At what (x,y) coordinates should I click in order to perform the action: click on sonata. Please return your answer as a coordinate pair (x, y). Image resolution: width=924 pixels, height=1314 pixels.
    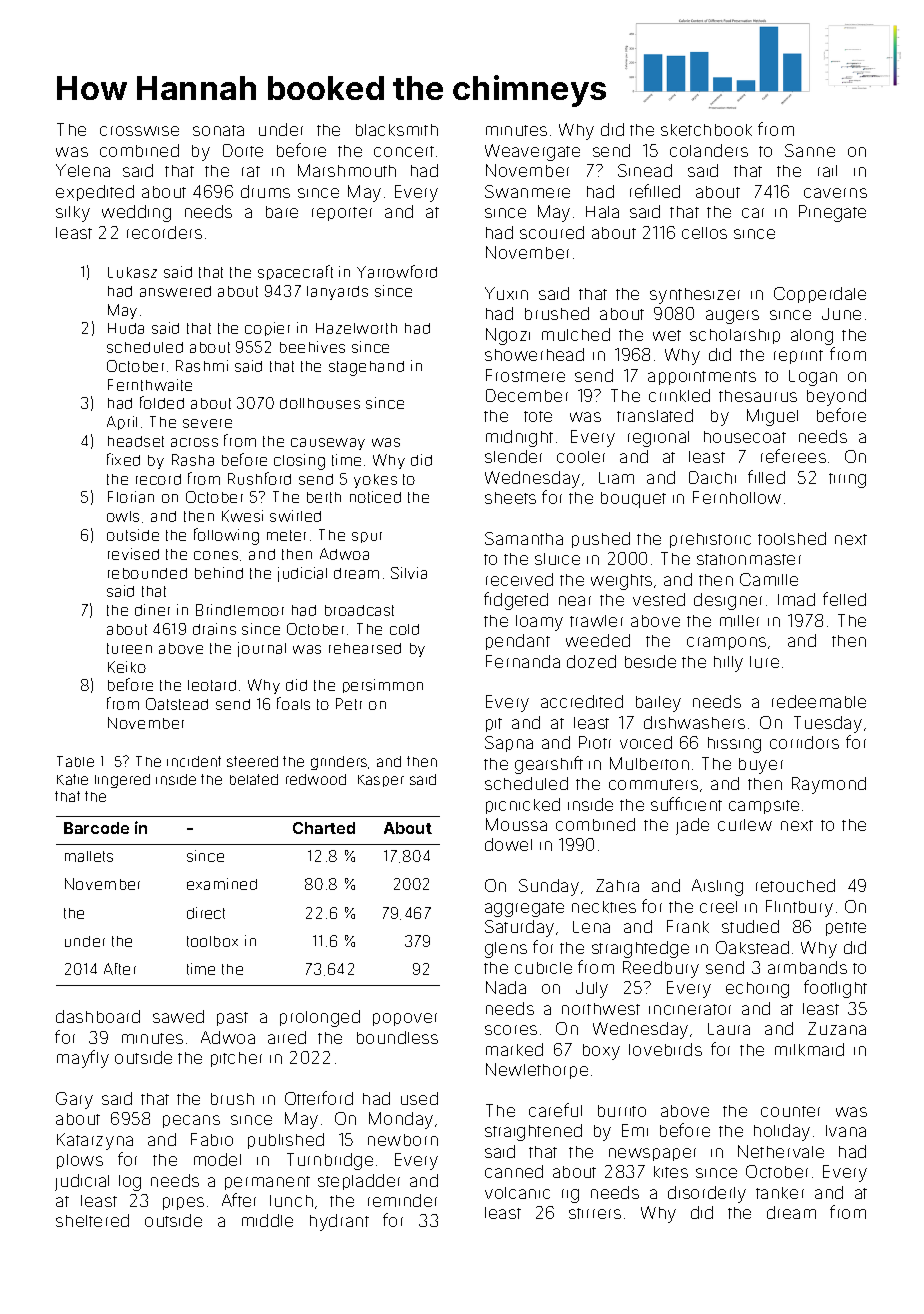
    Looking at the image, I should click on (218, 130).
